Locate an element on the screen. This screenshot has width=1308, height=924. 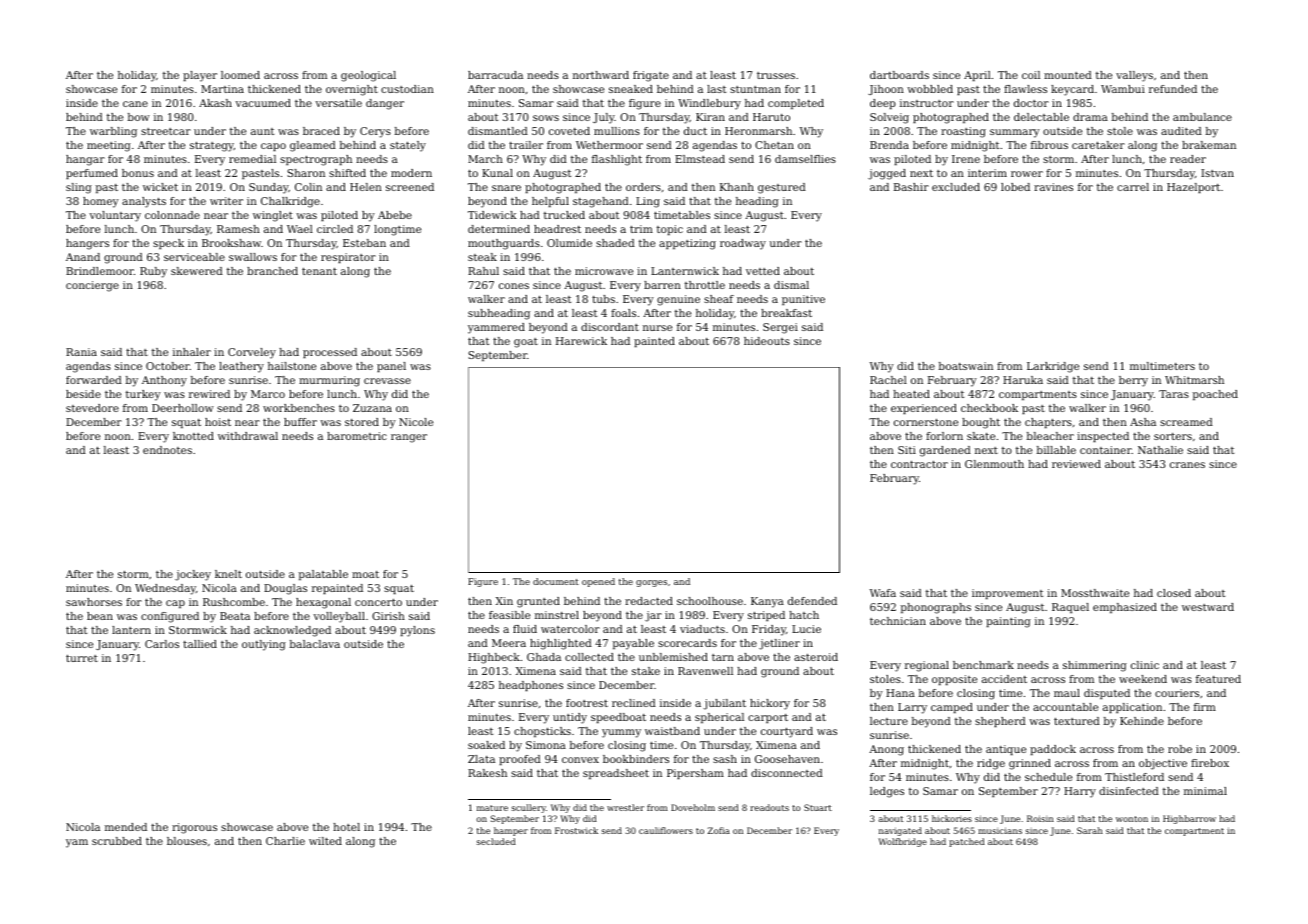
Kiran is located at coordinates (710, 117).
